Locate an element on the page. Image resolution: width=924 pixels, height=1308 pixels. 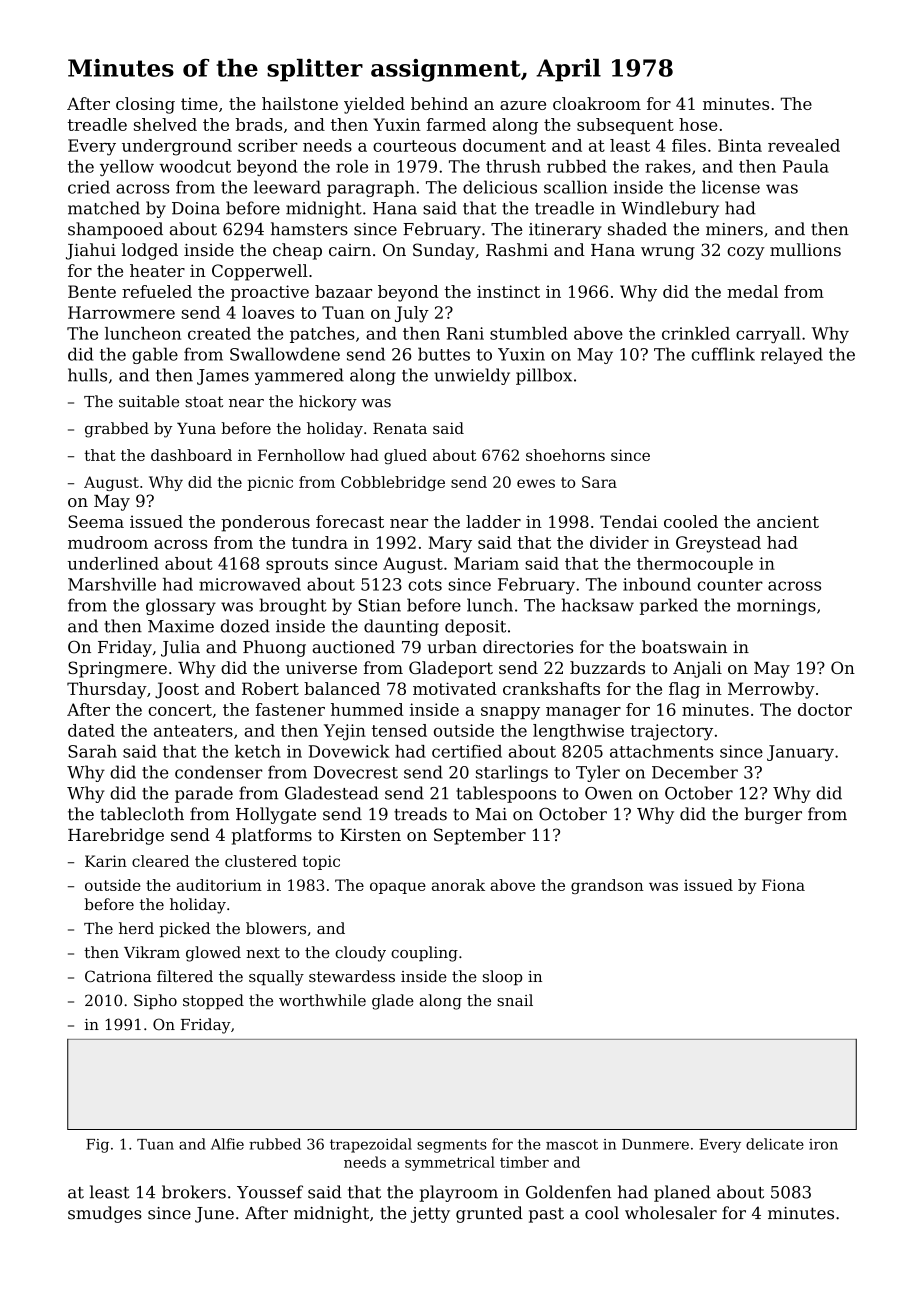
grandson is located at coordinates (607, 886).
